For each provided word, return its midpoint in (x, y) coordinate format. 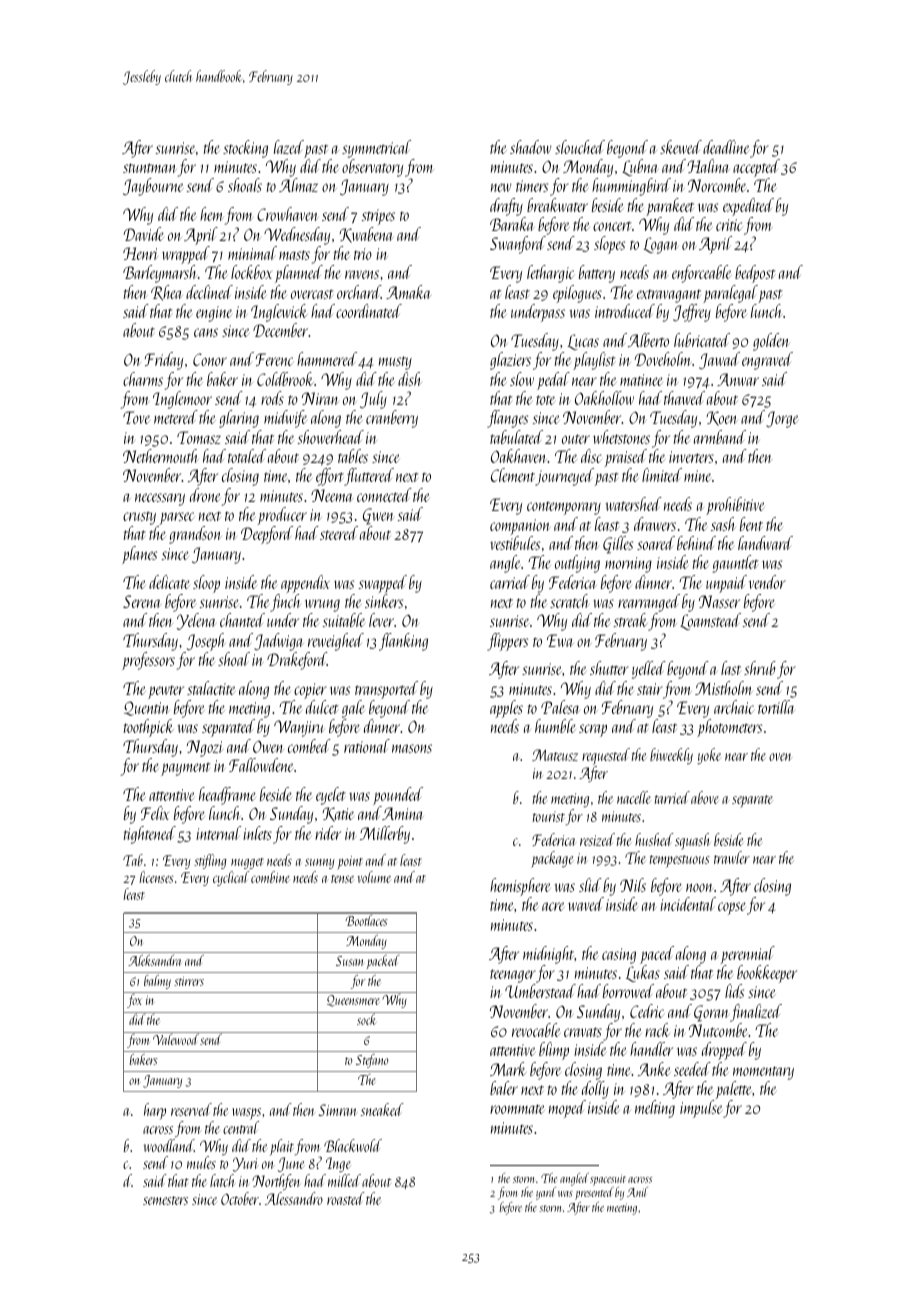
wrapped (186, 255)
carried (510, 582)
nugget (247, 863)
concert (612, 226)
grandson (195, 535)
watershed (634, 504)
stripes (378, 217)
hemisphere (520, 887)
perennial (748, 955)
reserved (191, 1109)
